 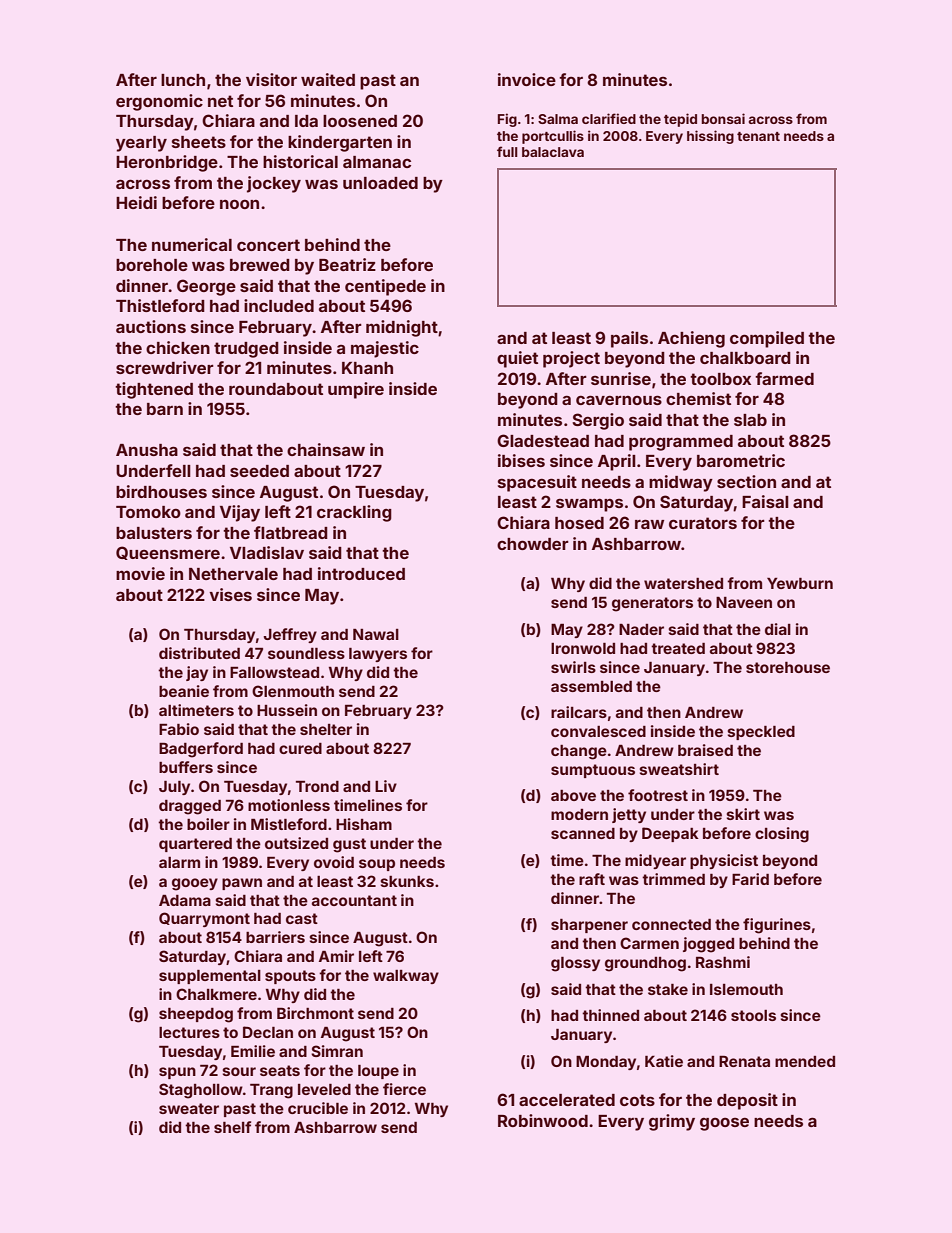 I want to click on scanned, so click(x=583, y=833).
